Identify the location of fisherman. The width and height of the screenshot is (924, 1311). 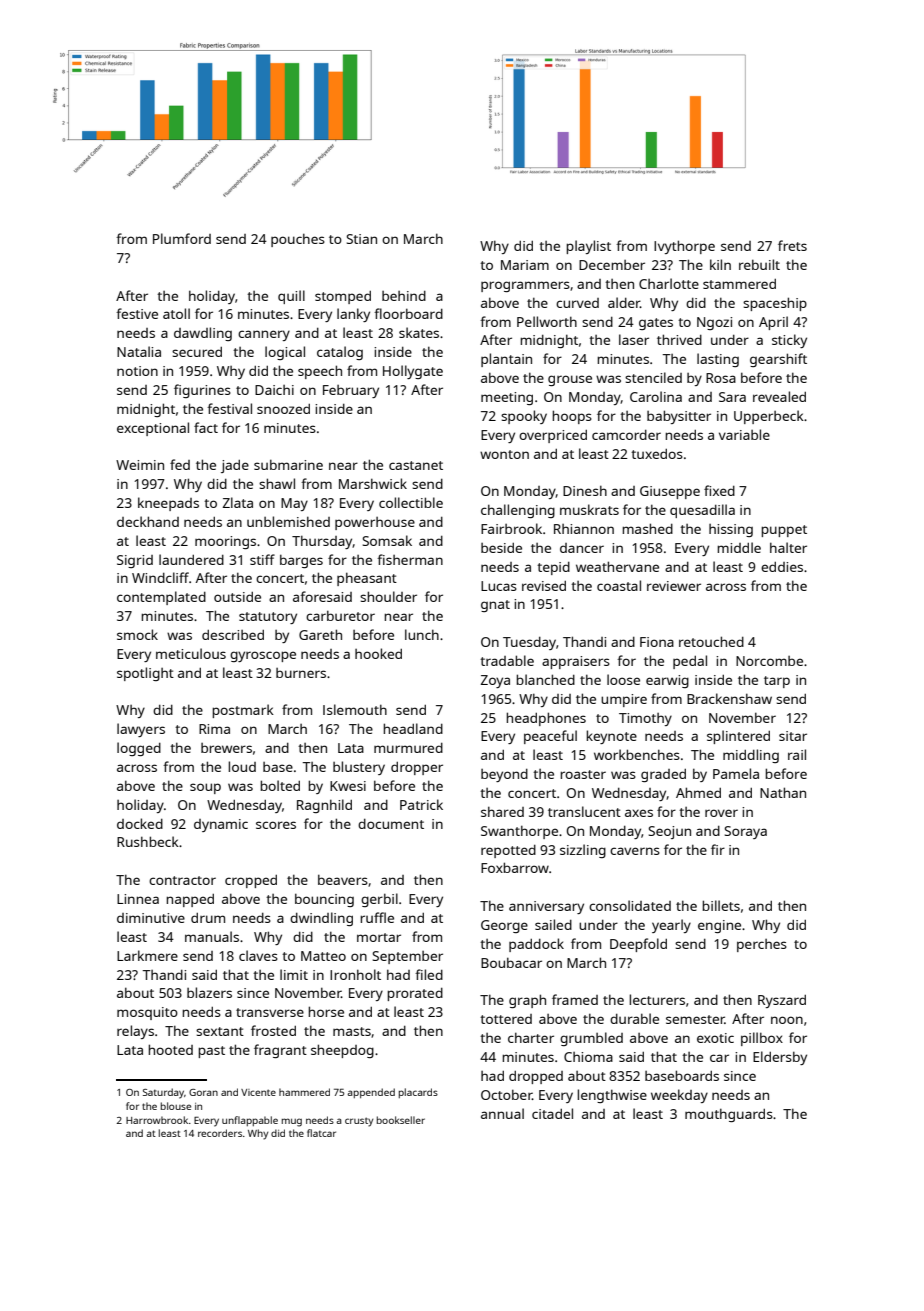
(410, 559).
